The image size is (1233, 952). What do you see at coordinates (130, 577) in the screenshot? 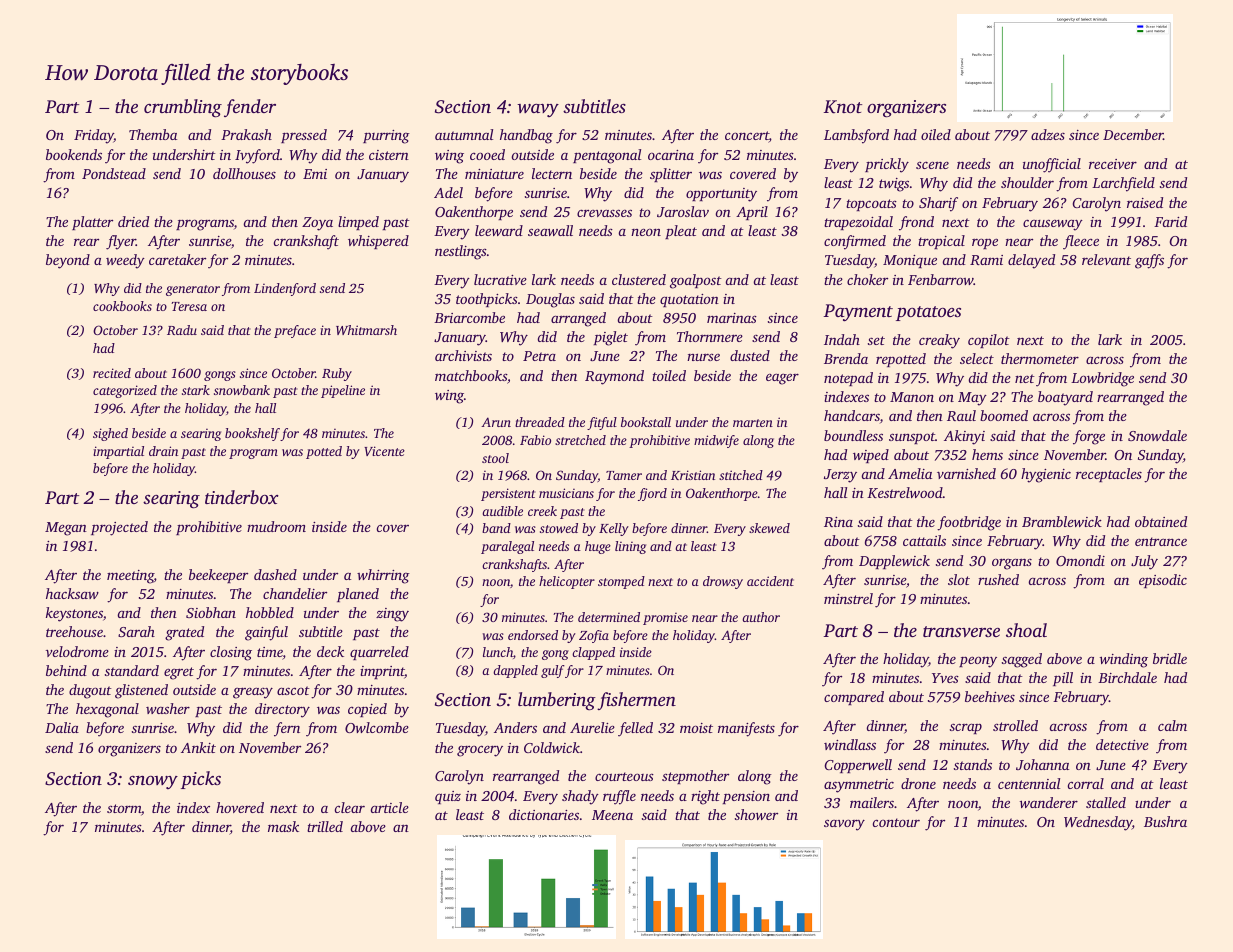
I see `meeting` at bounding box center [130, 577].
